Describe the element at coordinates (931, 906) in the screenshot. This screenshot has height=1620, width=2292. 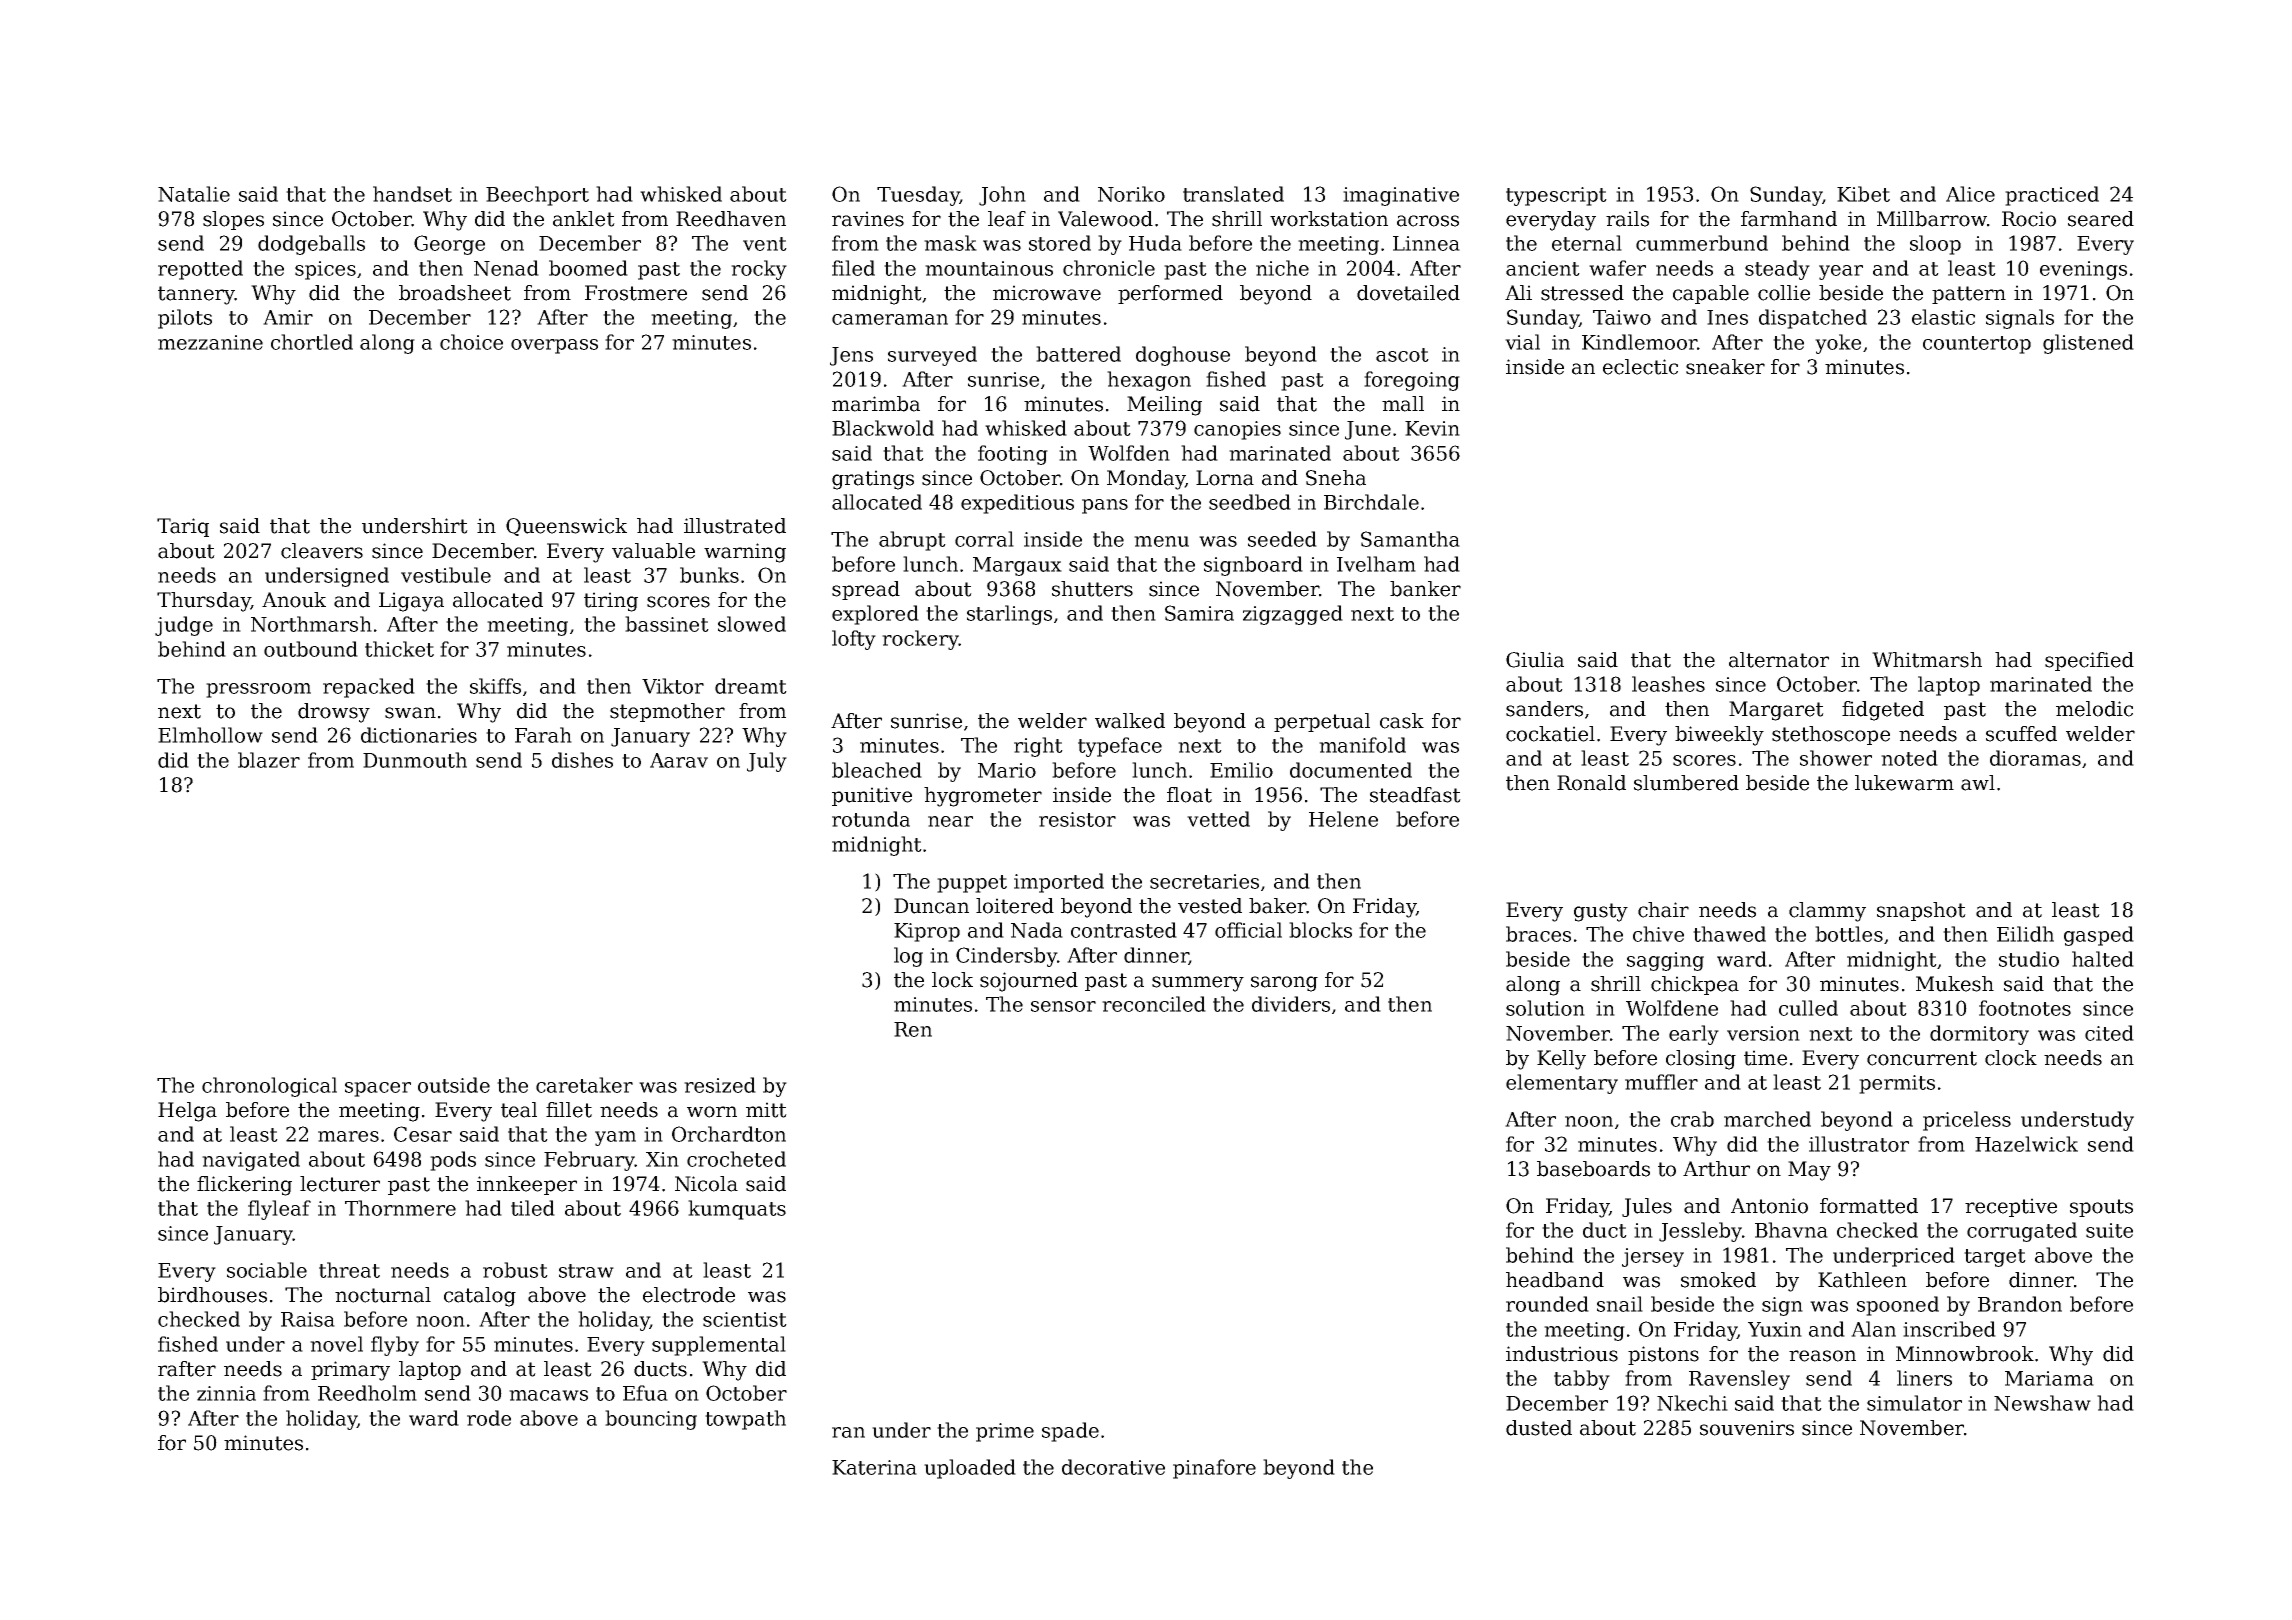
I see `Duncan` at that location.
